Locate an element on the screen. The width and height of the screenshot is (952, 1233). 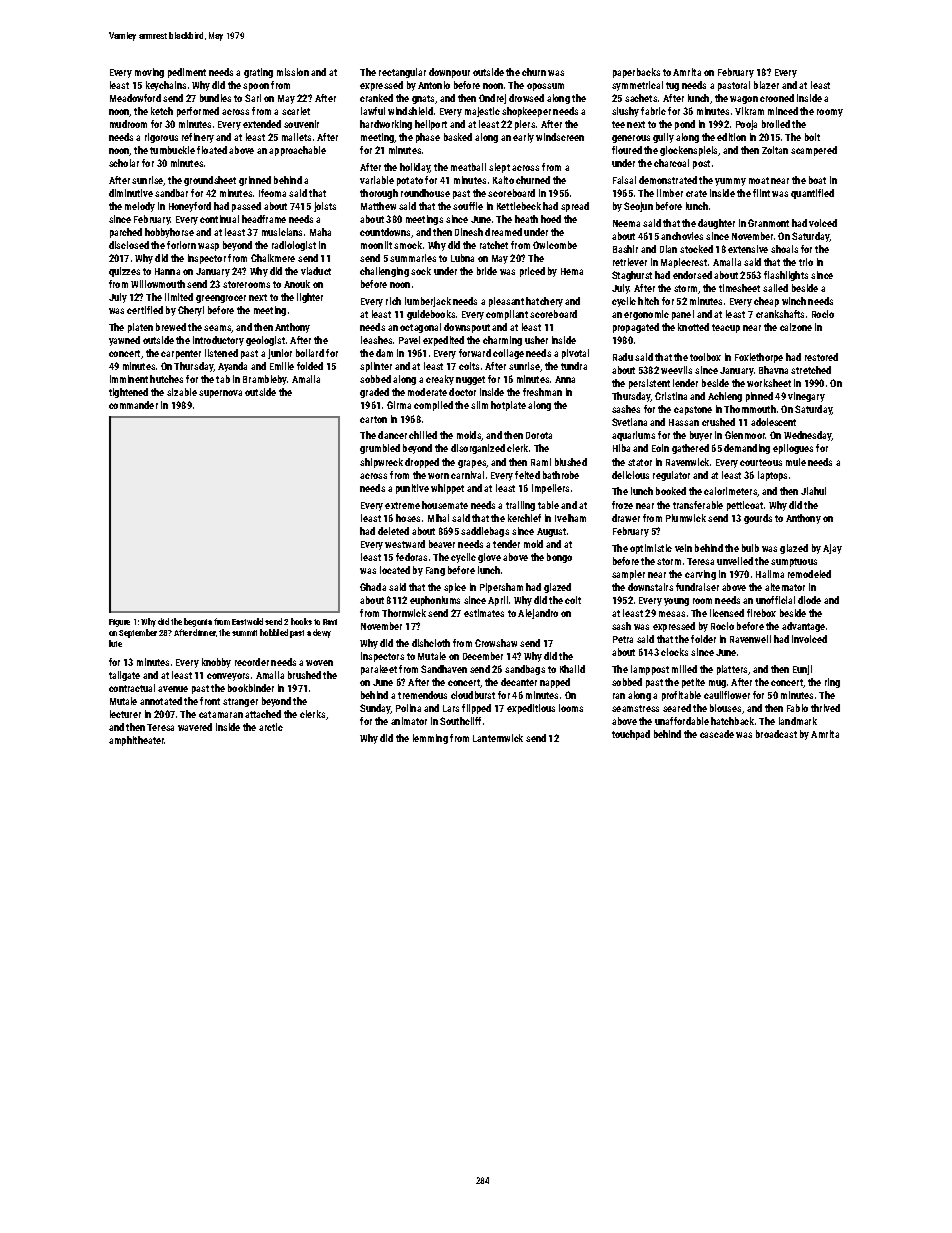
hutches is located at coordinates (166, 379).
